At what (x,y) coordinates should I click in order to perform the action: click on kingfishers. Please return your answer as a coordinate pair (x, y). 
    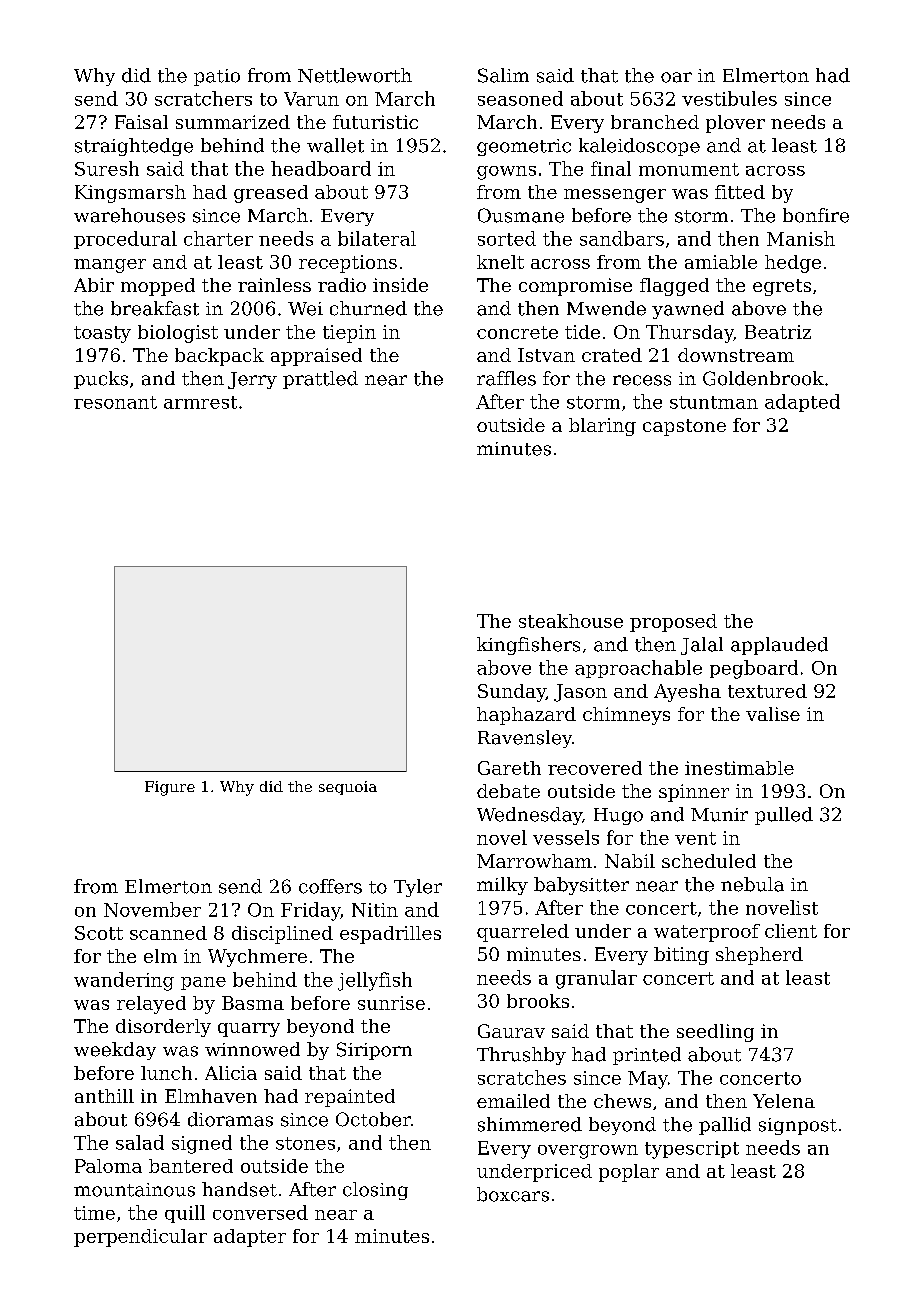
    Looking at the image, I should click on (528, 646).
